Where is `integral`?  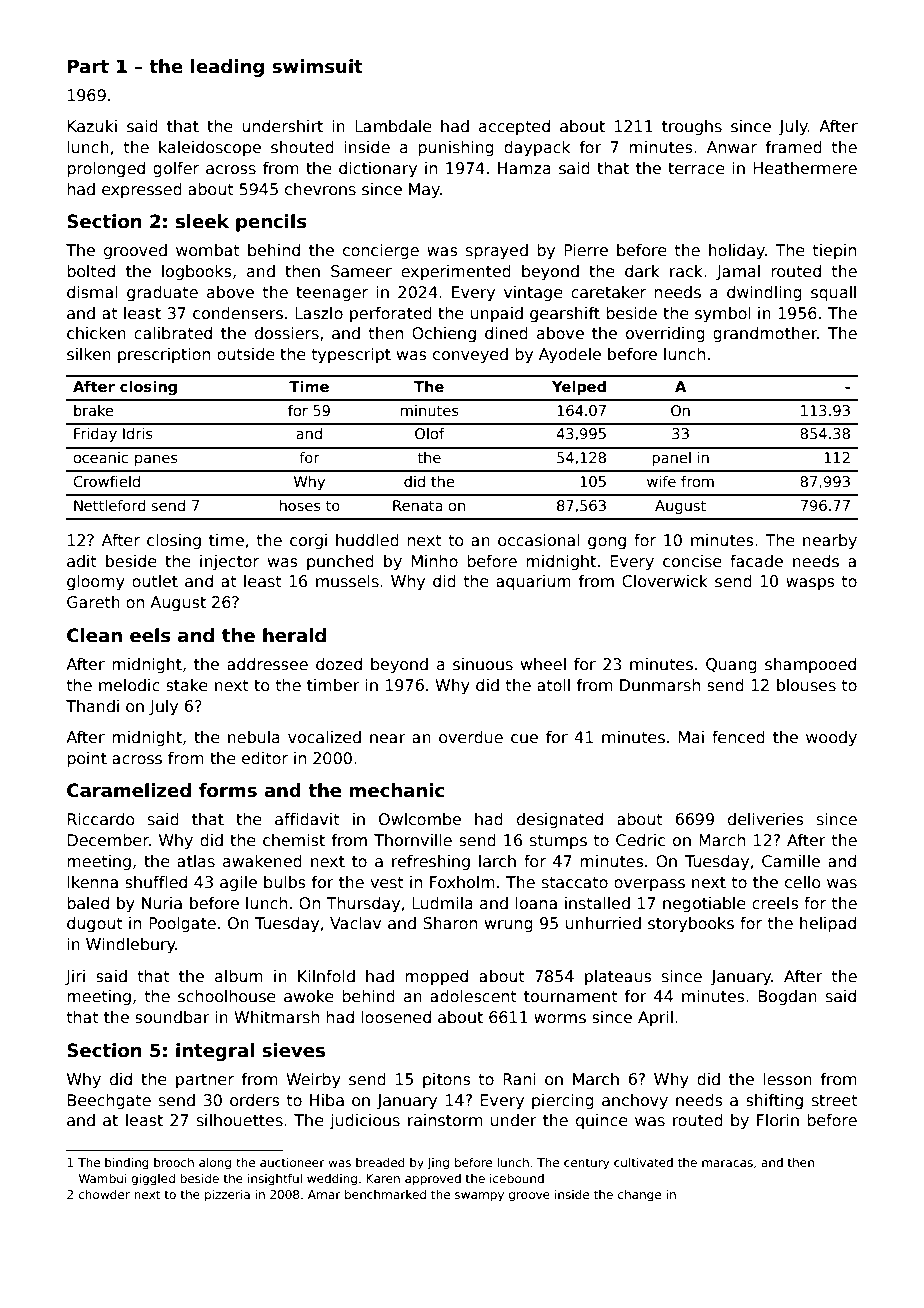
integral is located at coordinates (215, 1052).
